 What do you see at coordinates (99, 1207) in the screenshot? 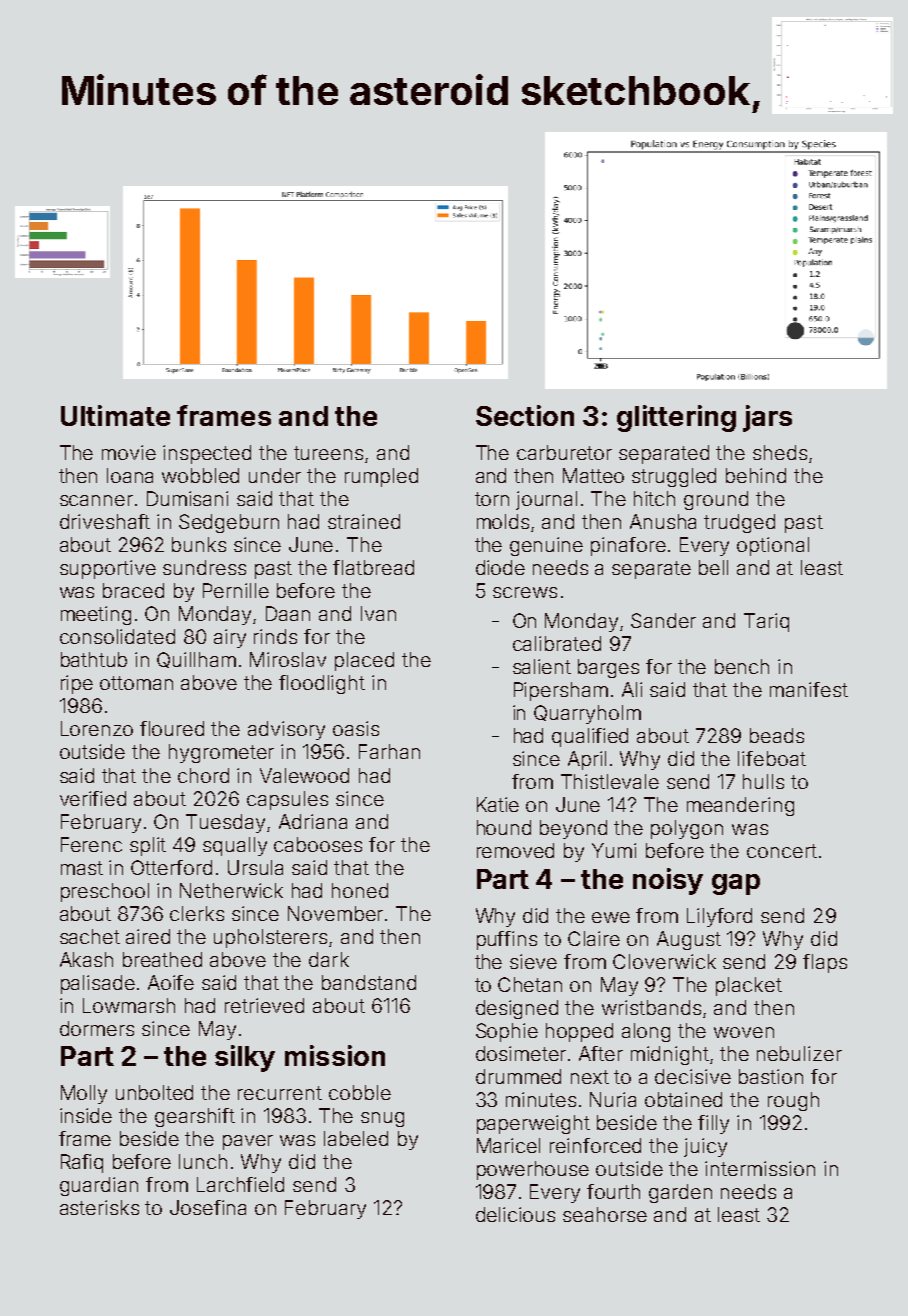
I see `asterisks` at bounding box center [99, 1207].
